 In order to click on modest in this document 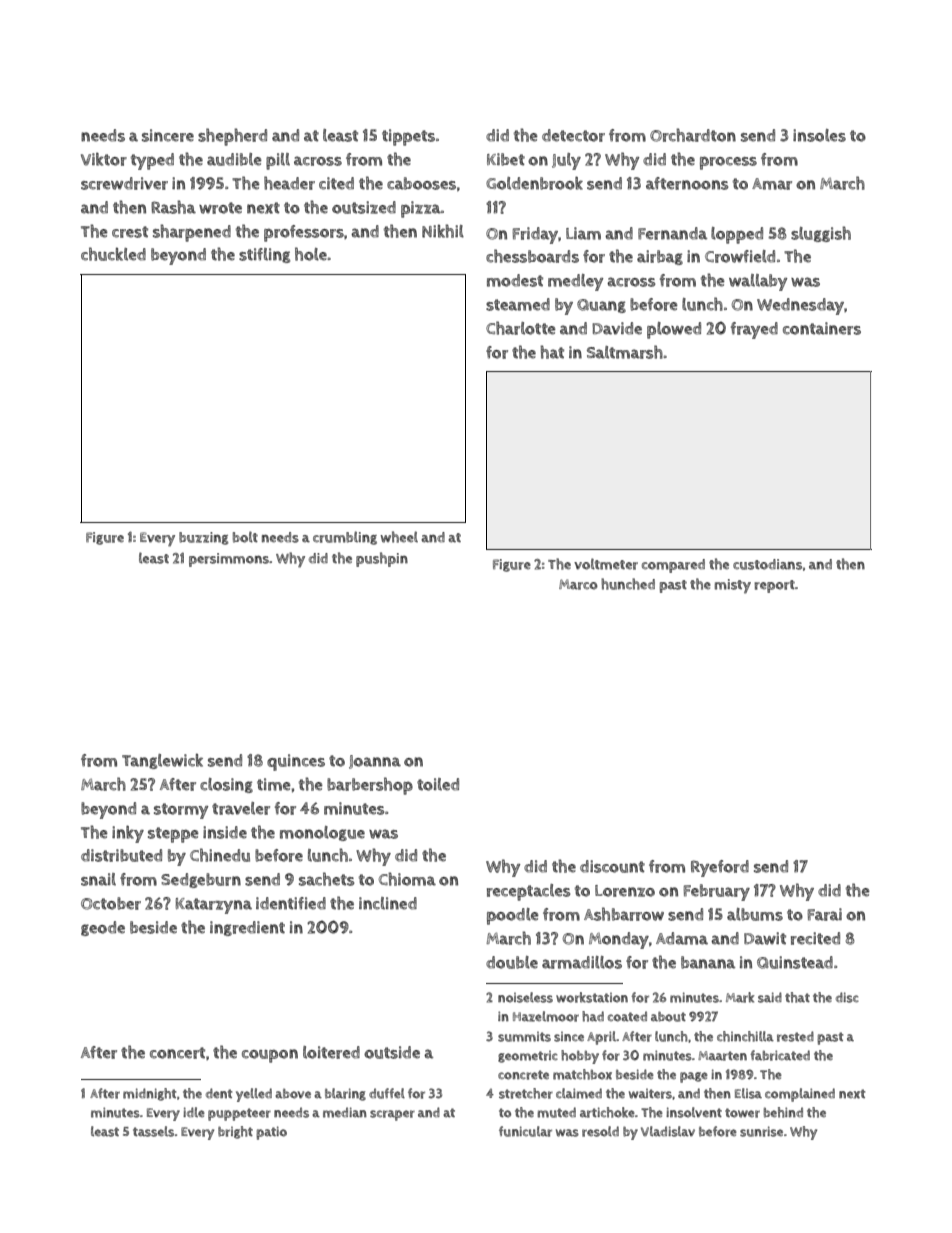, I will do `click(515, 280)`.
